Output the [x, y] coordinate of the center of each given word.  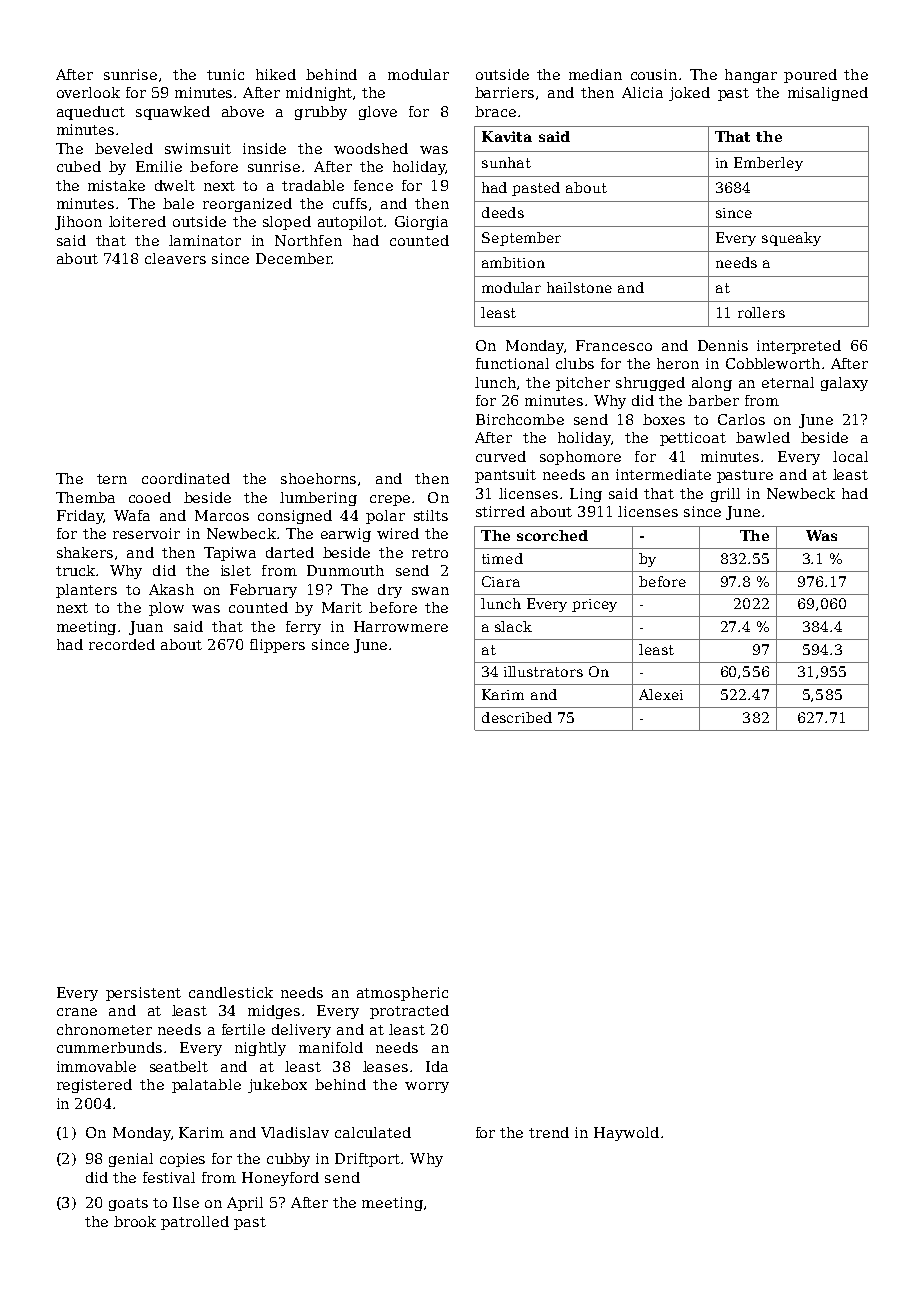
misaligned [828, 94]
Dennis [723, 345]
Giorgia [421, 223]
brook [135, 1221]
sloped [287, 223]
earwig [346, 535]
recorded [122, 644]
